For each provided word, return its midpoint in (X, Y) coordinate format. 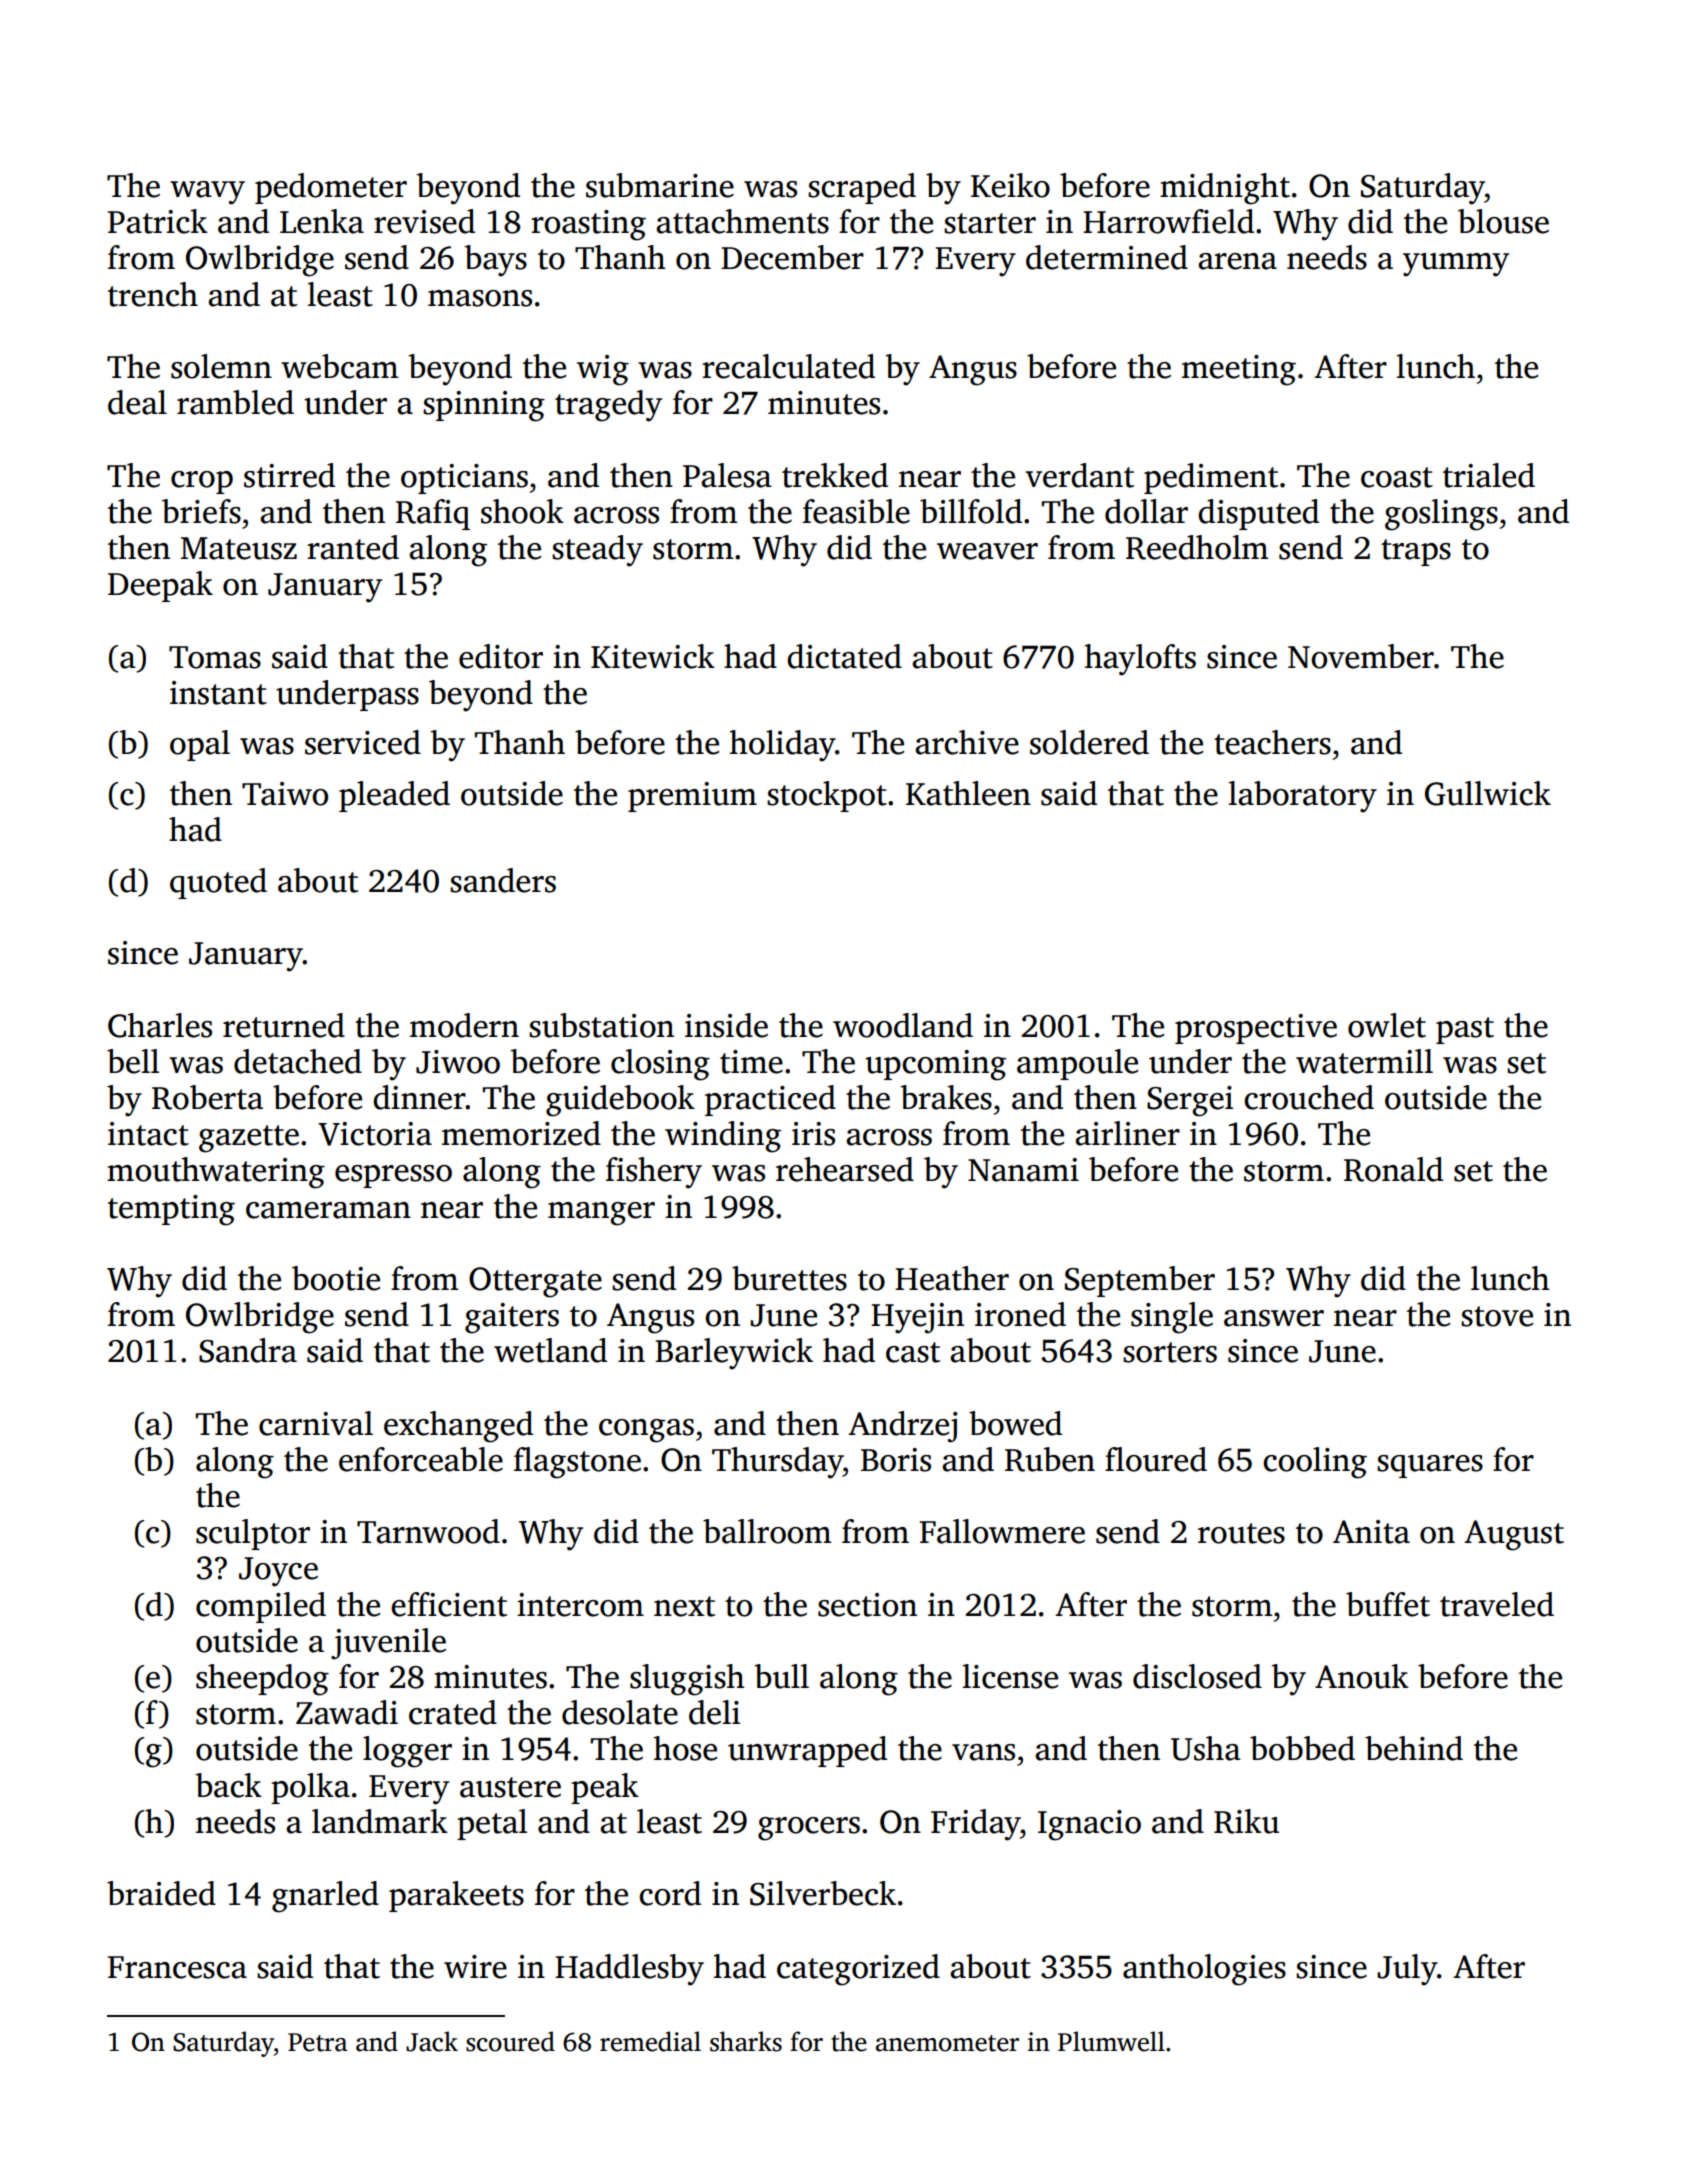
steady (597, 551)
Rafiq (433, 514)
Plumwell (1111, 2041)
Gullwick (1488, 793)
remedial (650, 2041)
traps (1416, 552)
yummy (1456, 265)
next (684, 1606)
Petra (318, 2042)
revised (424, 221)
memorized (521, 1133)
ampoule (1077, 1064)
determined (1107, 257)
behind (1414, 1748)
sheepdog (262, 1680)
